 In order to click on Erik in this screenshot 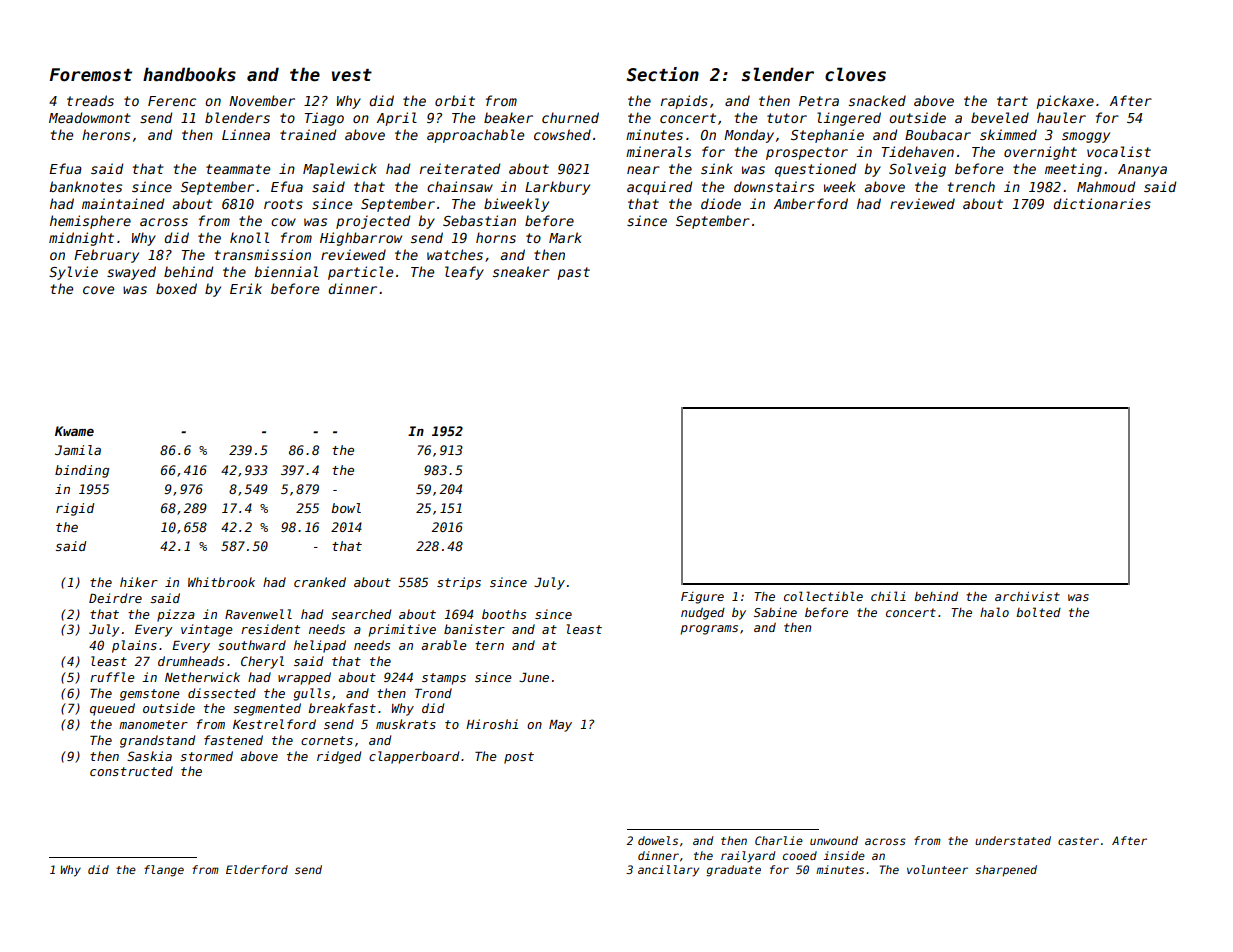, I will do `click(246, 288)`.
